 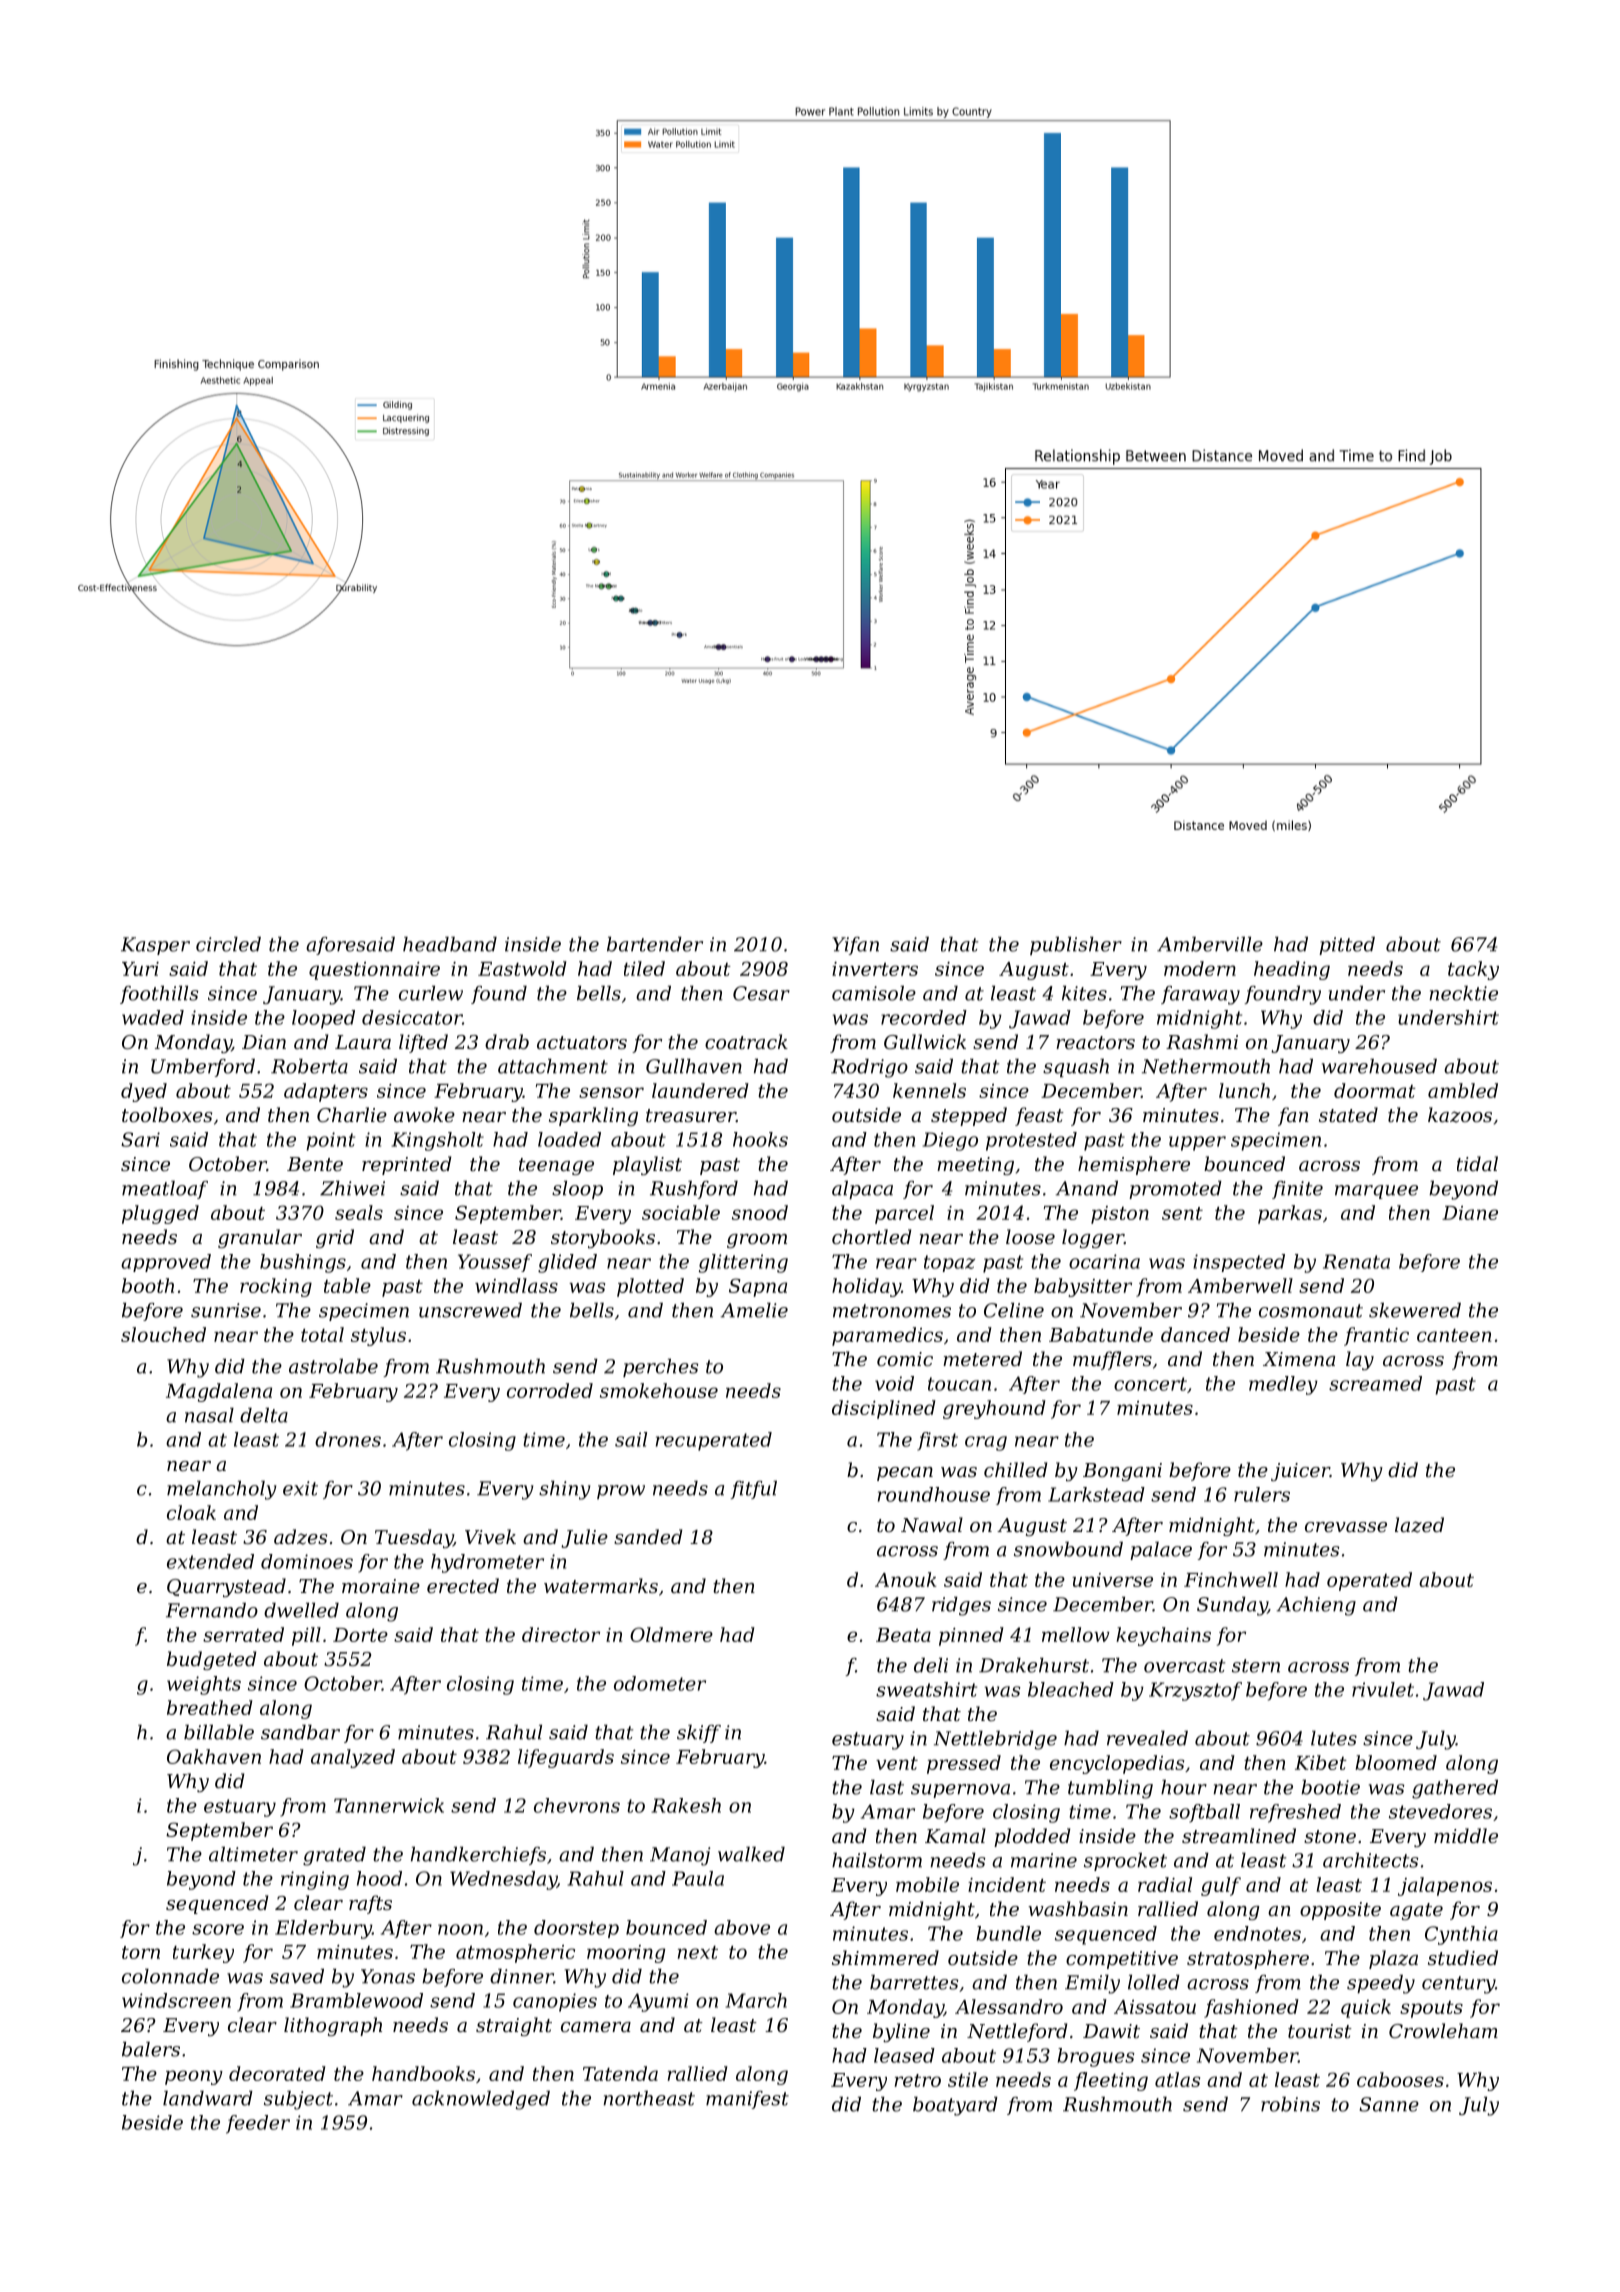 What do you see at coordinates (926, 1689) in the screenshot?
I see `sweatshirt` at bounding box center [926, 1689].
